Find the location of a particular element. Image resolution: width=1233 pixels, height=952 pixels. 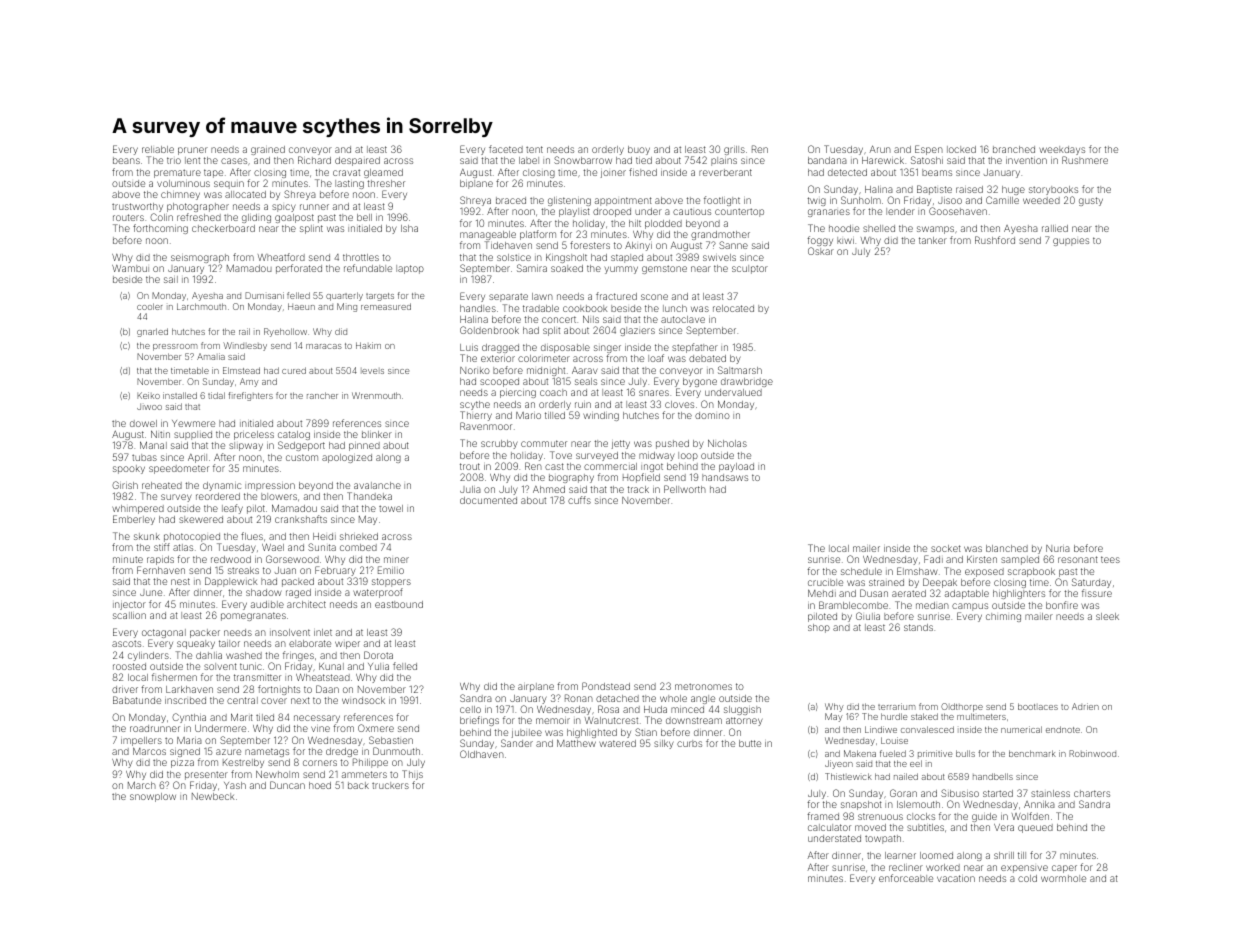

pruner is located at coordinates (193, 151).
